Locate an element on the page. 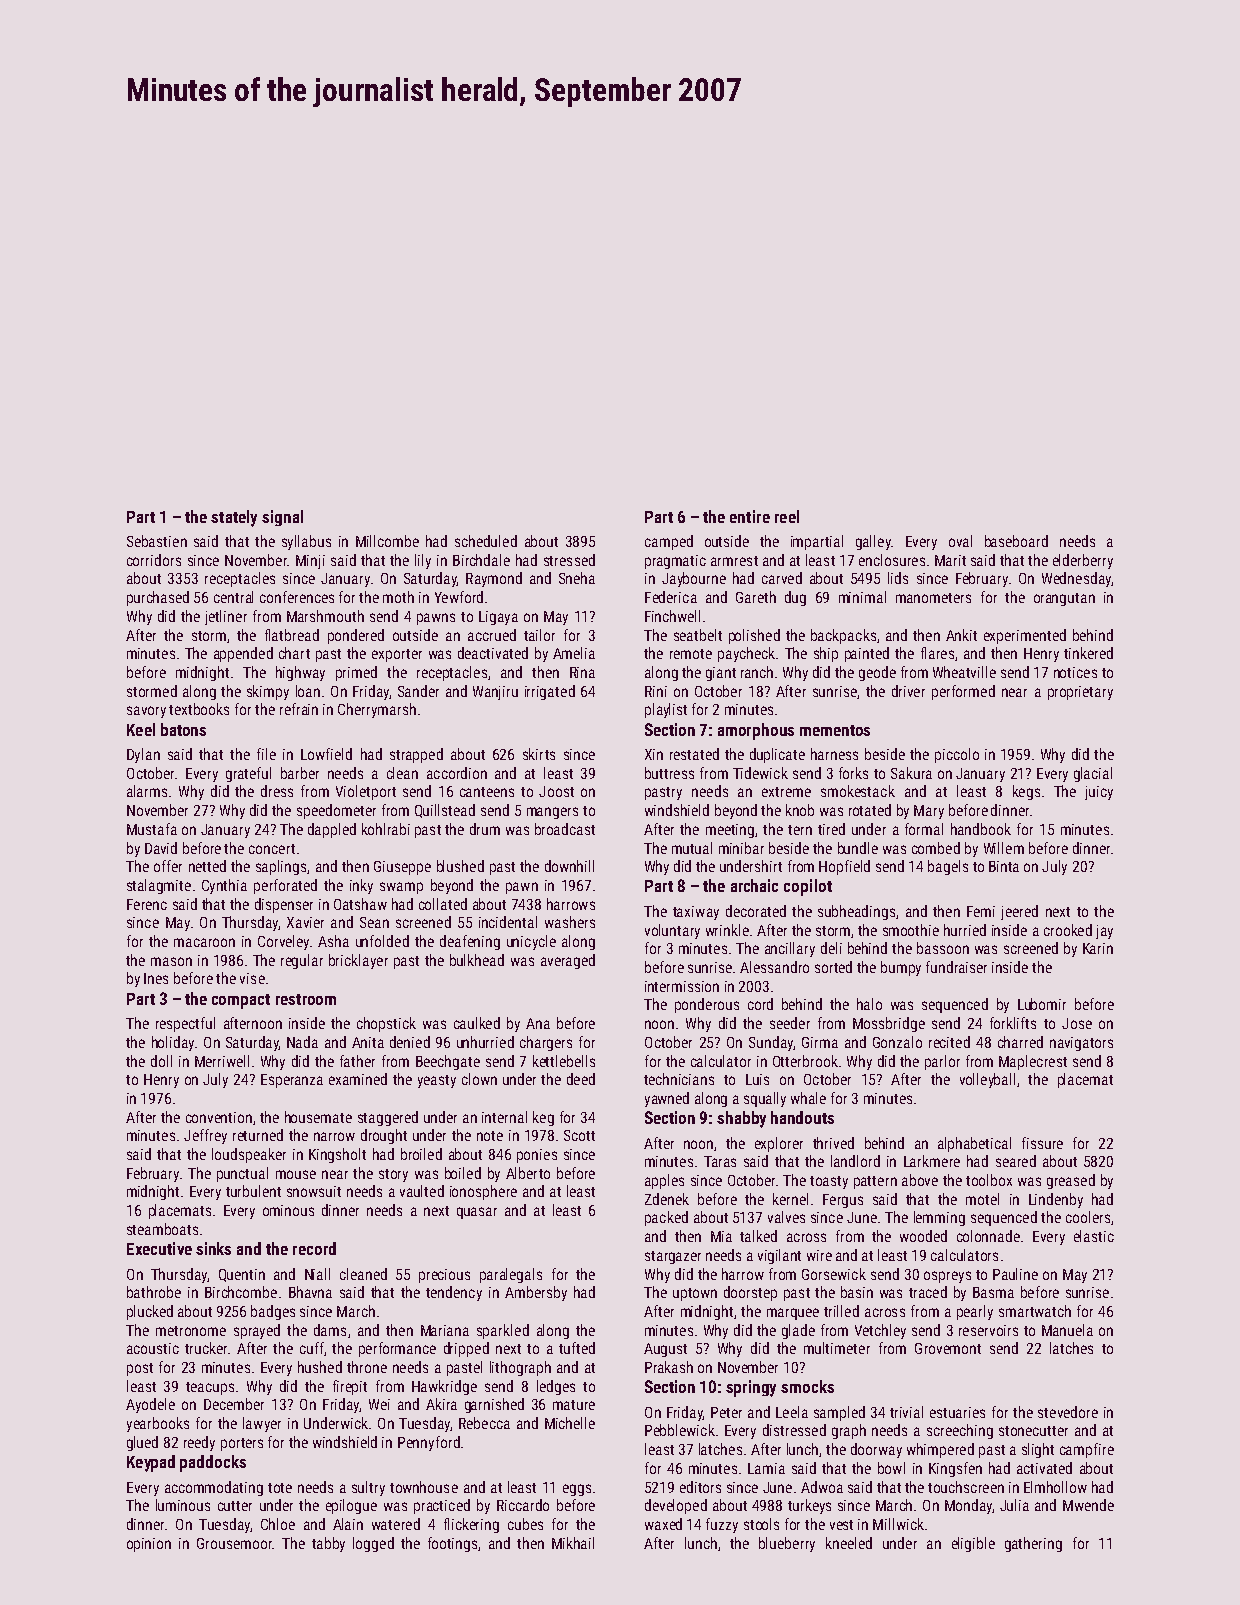  refrain is located at coordinates (299, 709).
